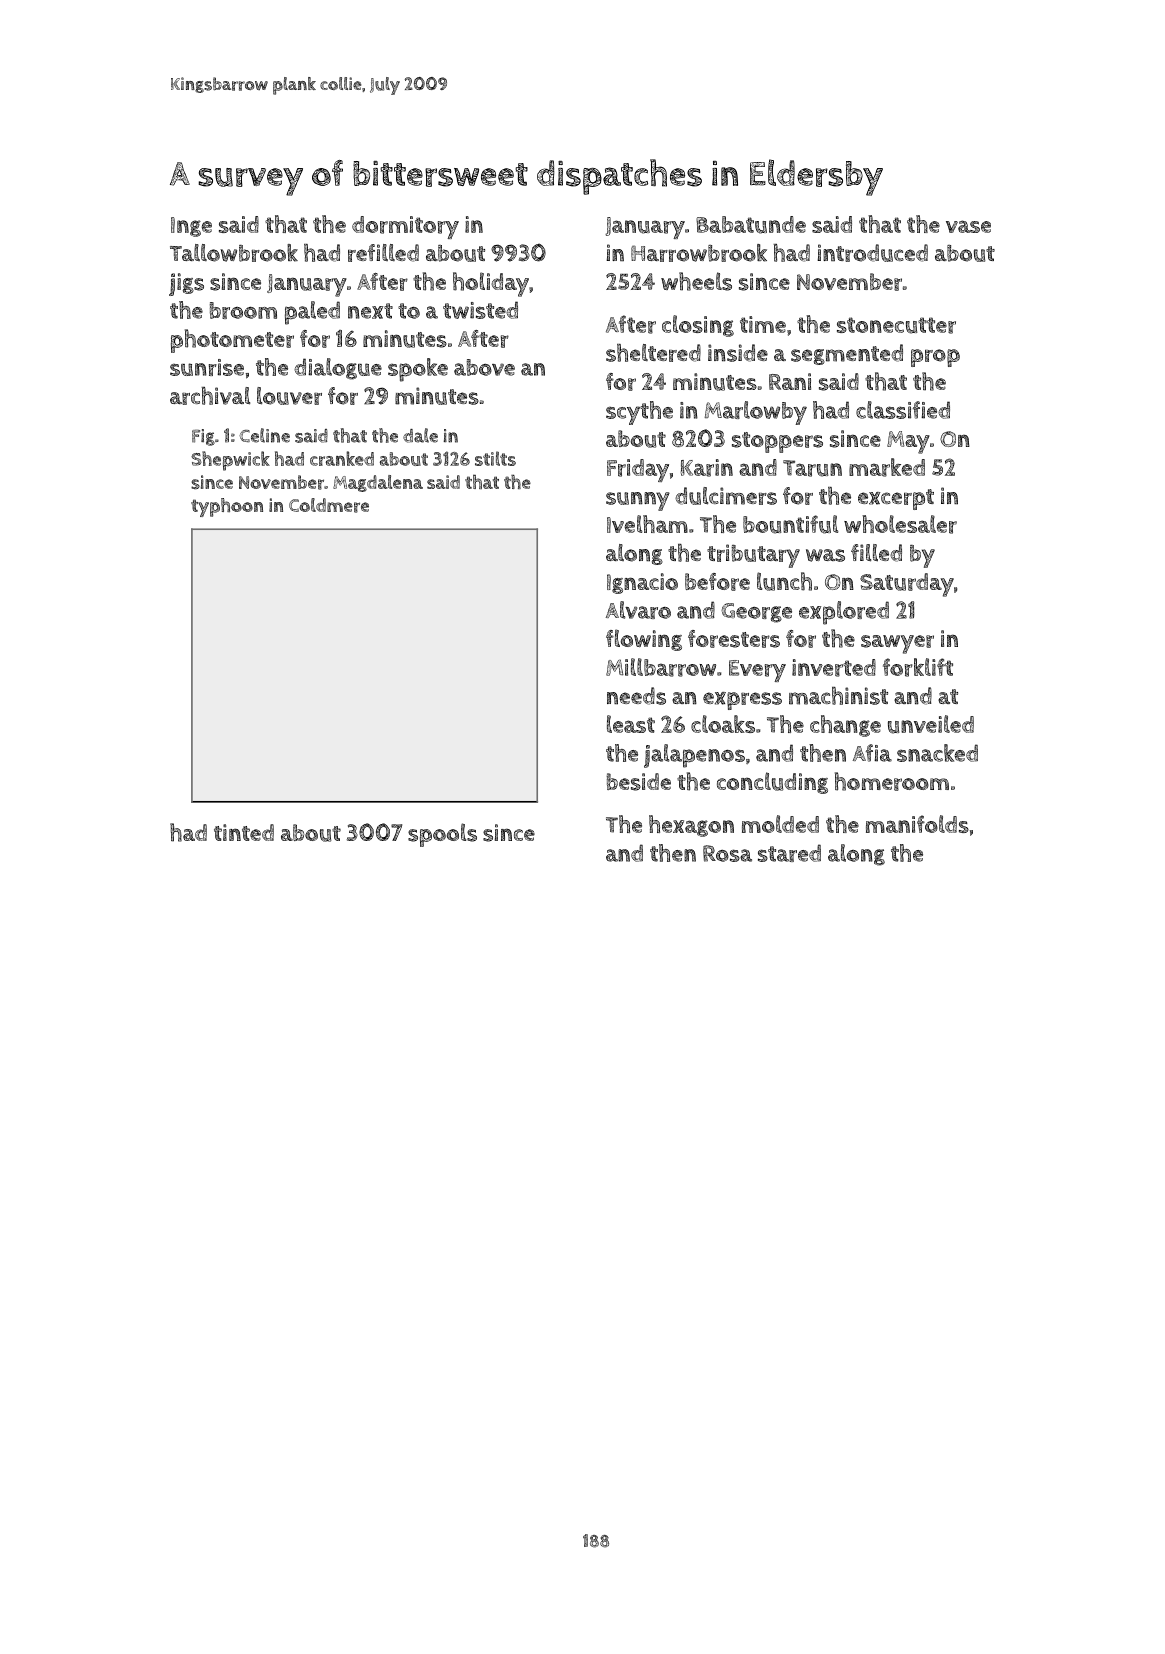 The height and width of the document is (1654, 1165). I want to click on dialogue, so click(338, 369).
